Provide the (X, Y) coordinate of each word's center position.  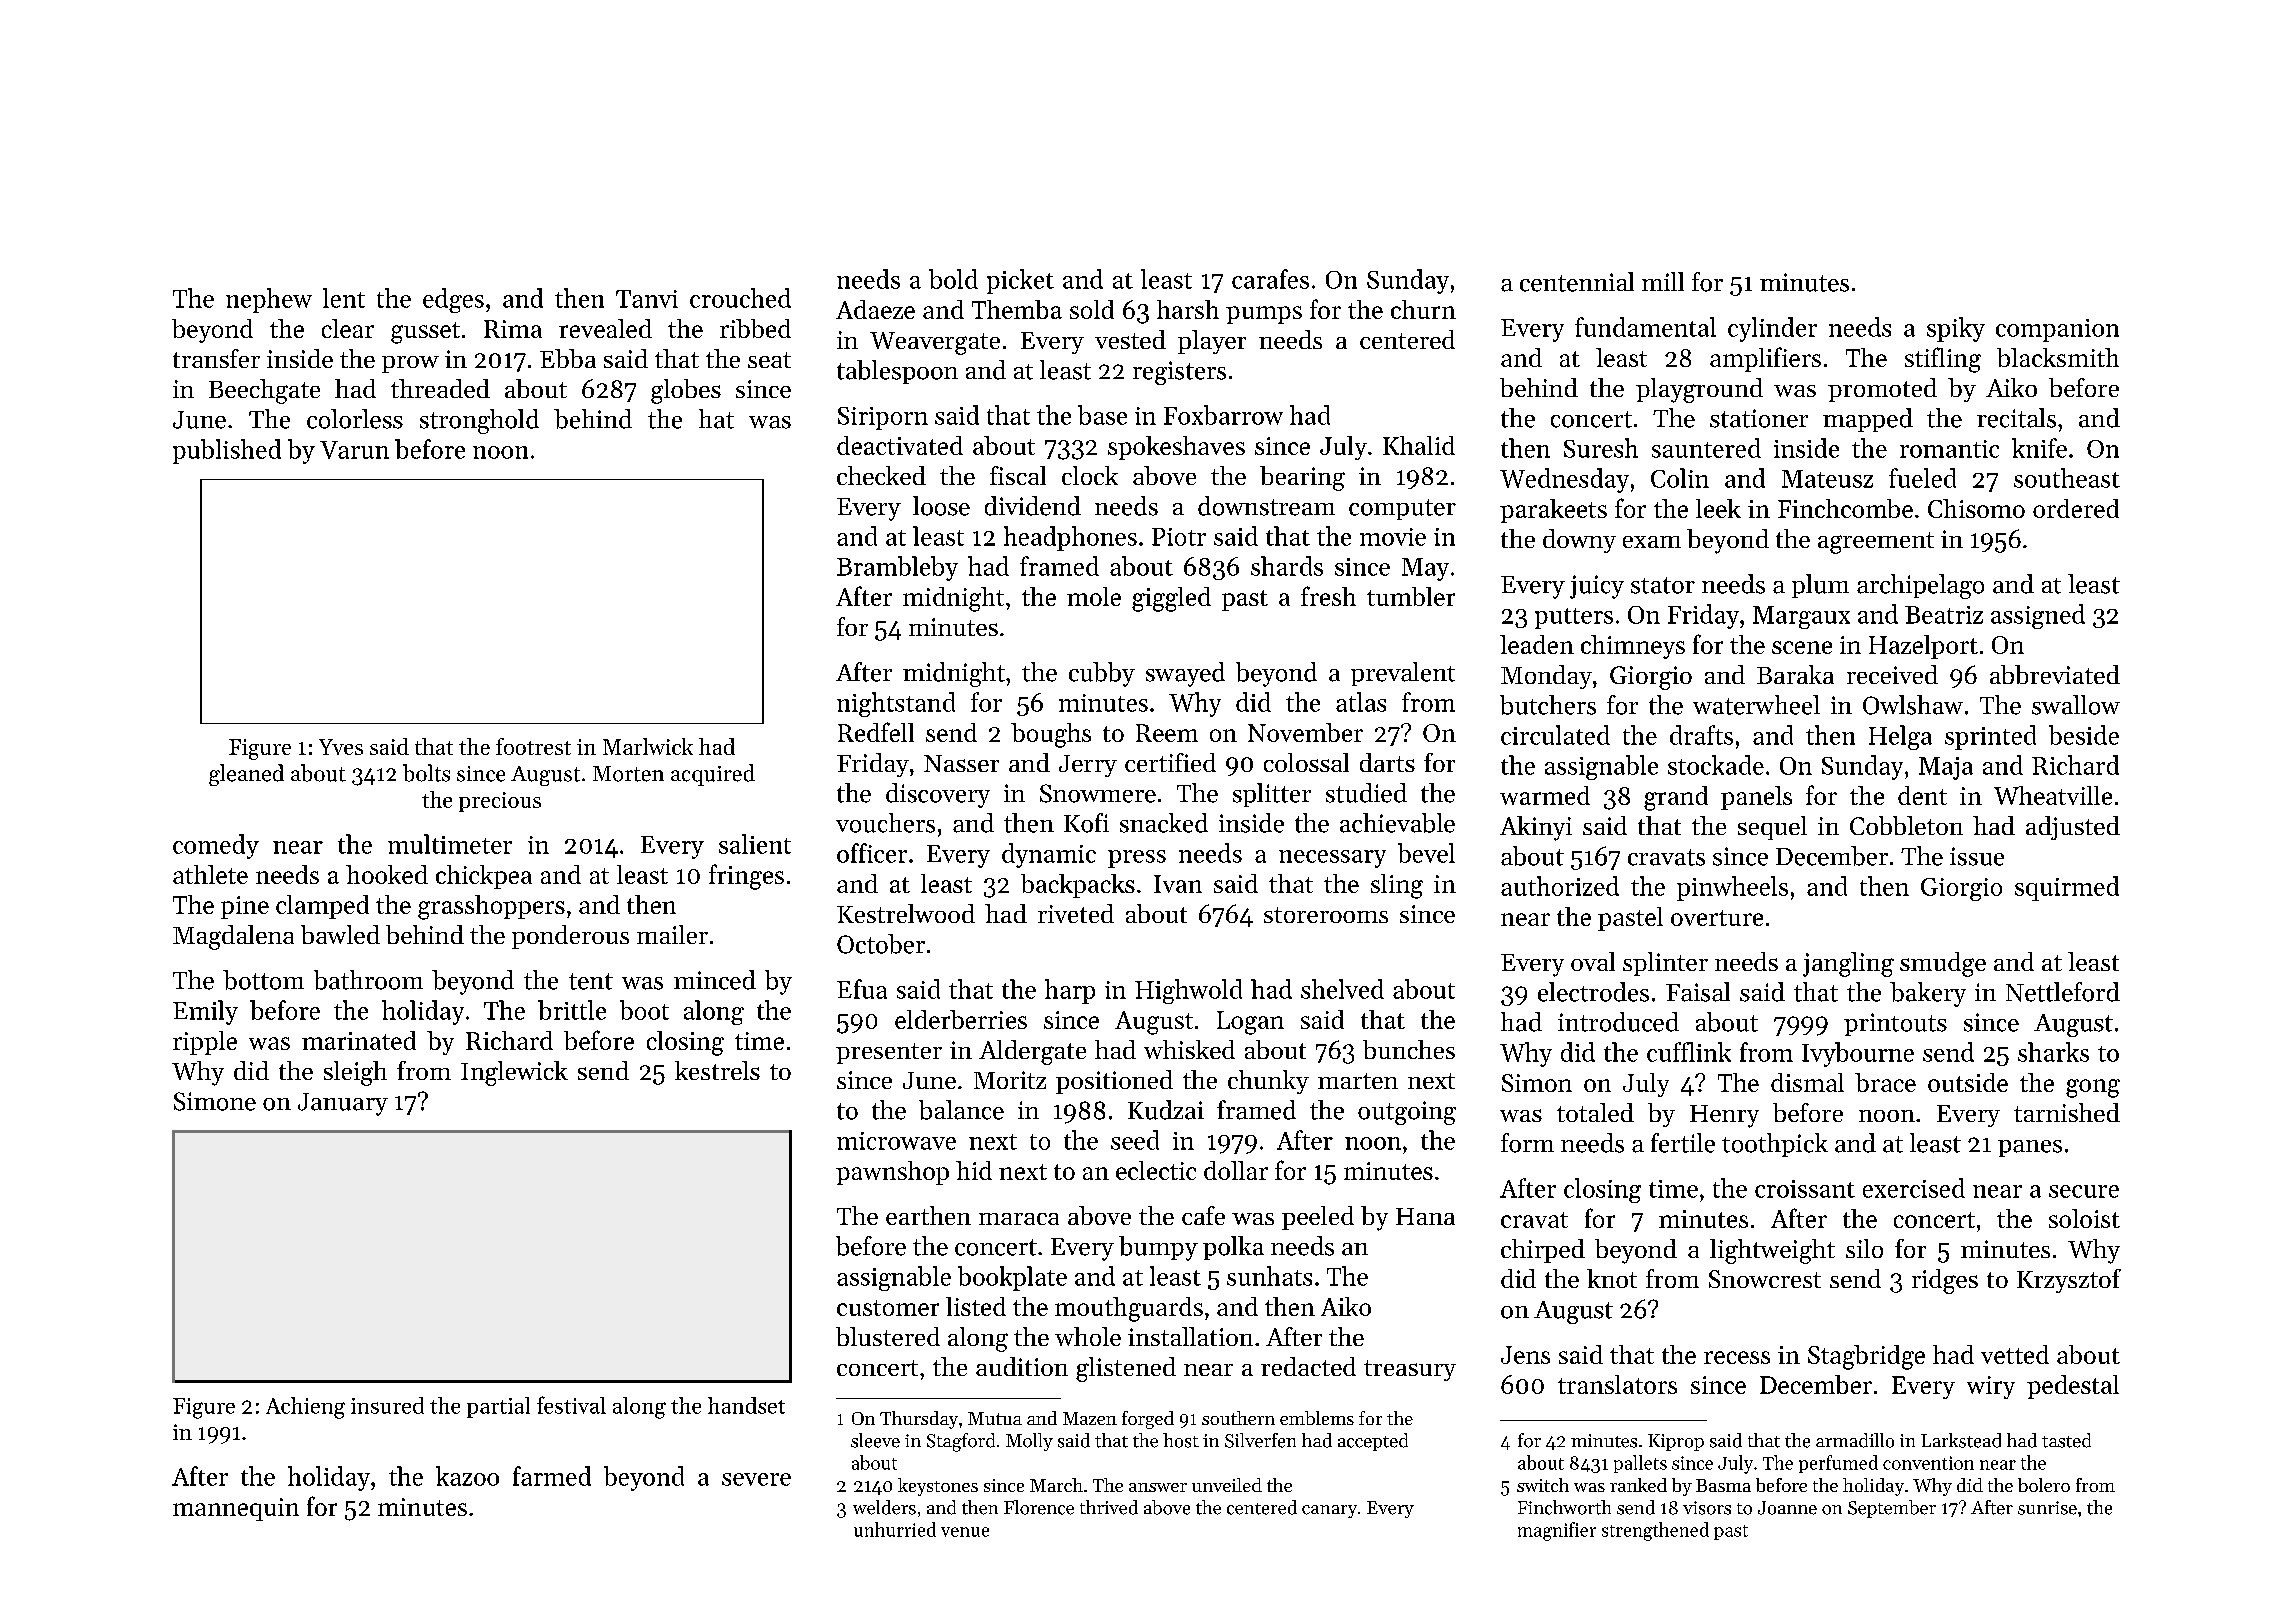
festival (571, 1405)
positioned (1114, 1082)
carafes (1270, 279)
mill (1663, 281)
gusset (425, 333)
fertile (1683, 1143)
